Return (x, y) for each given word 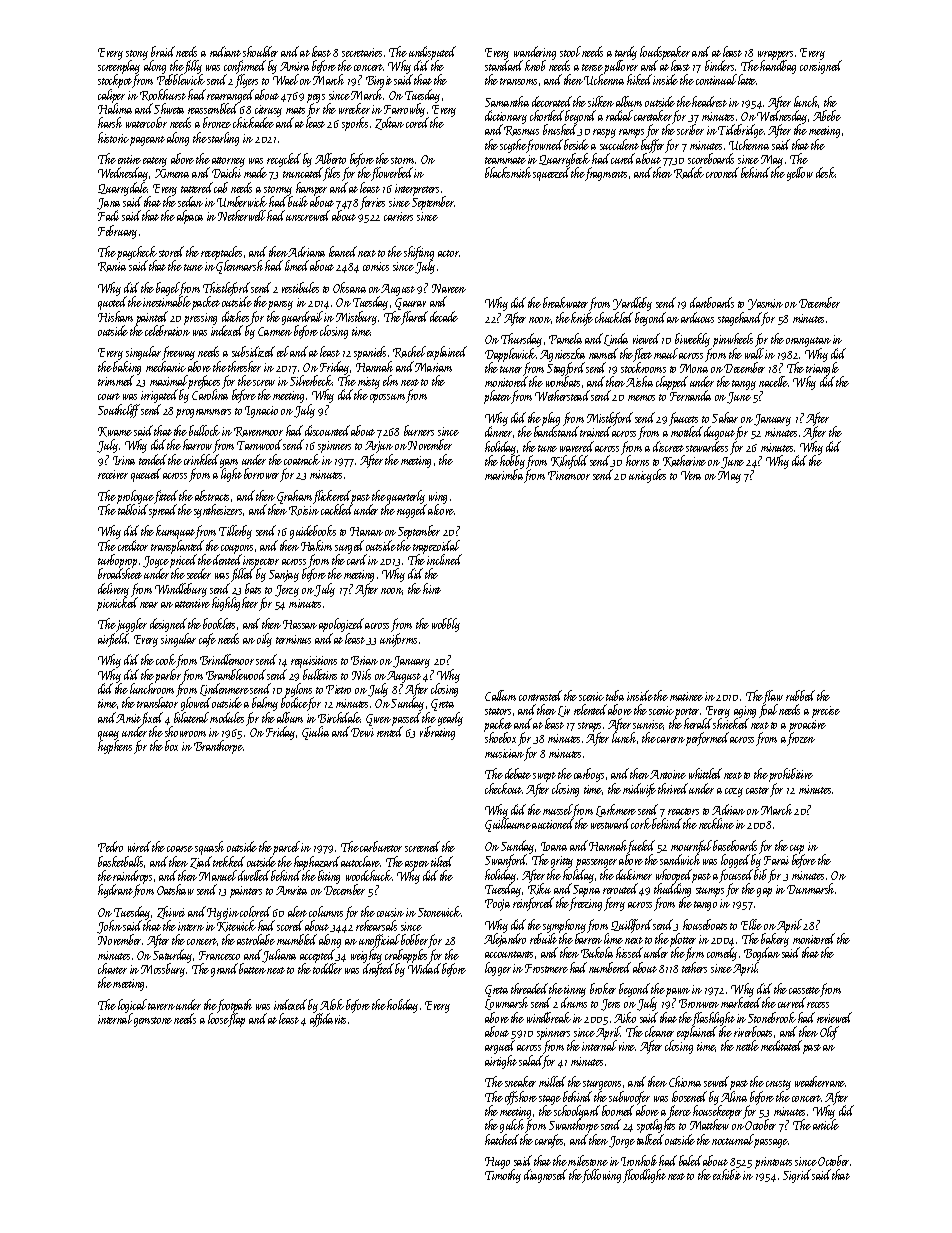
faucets (683, 419)
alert (297, 911)
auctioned (552, 824)
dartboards (712, 302)
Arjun (379, 447)
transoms (518, 81)
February (117, 232)
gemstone (153, 1022)
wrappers (775, 56)
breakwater (565, 302)
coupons (237, 550)
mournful (691, 847)
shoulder (260, 51)
